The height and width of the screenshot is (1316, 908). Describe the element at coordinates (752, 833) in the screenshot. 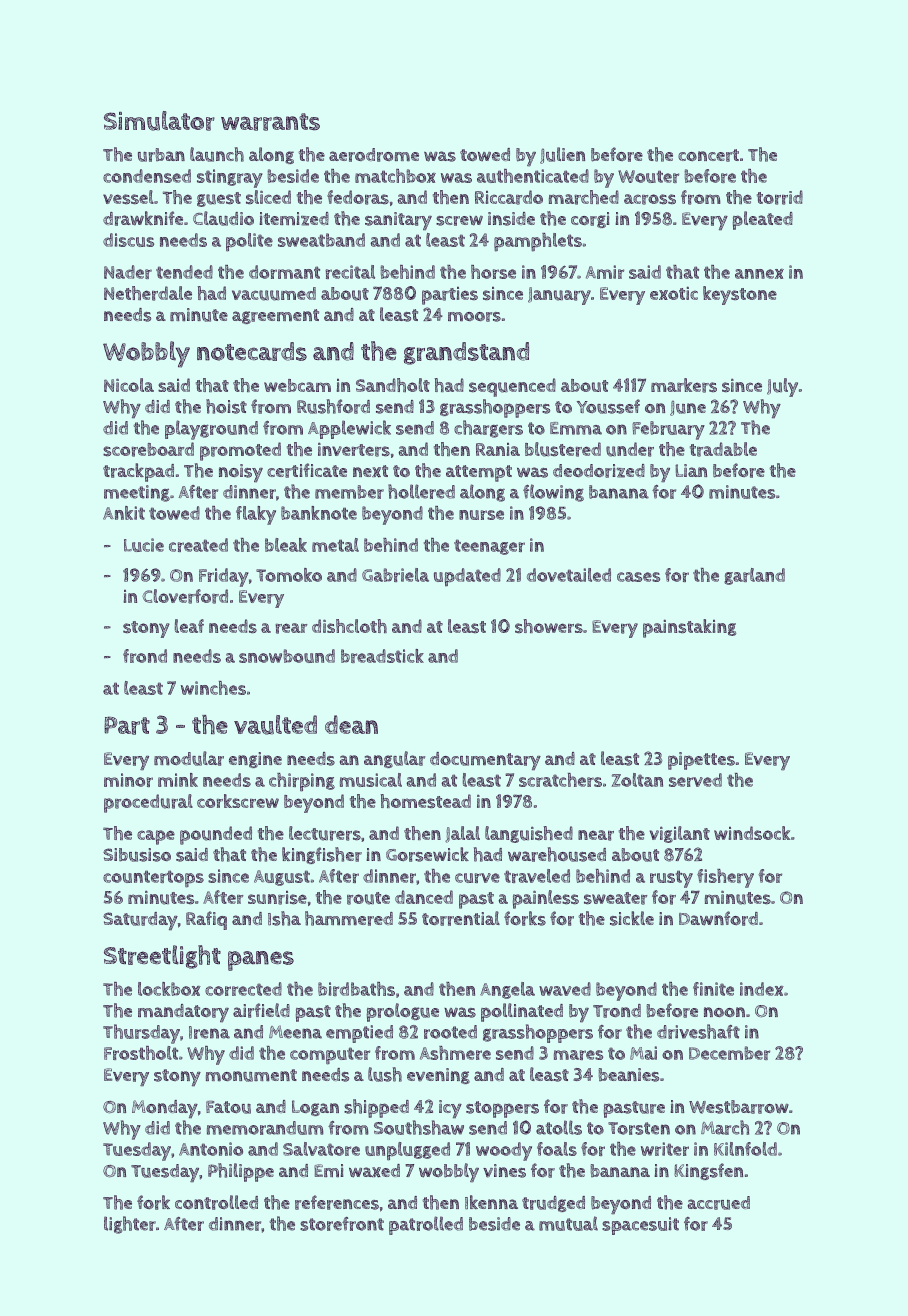

I see `windsock` at that location.
